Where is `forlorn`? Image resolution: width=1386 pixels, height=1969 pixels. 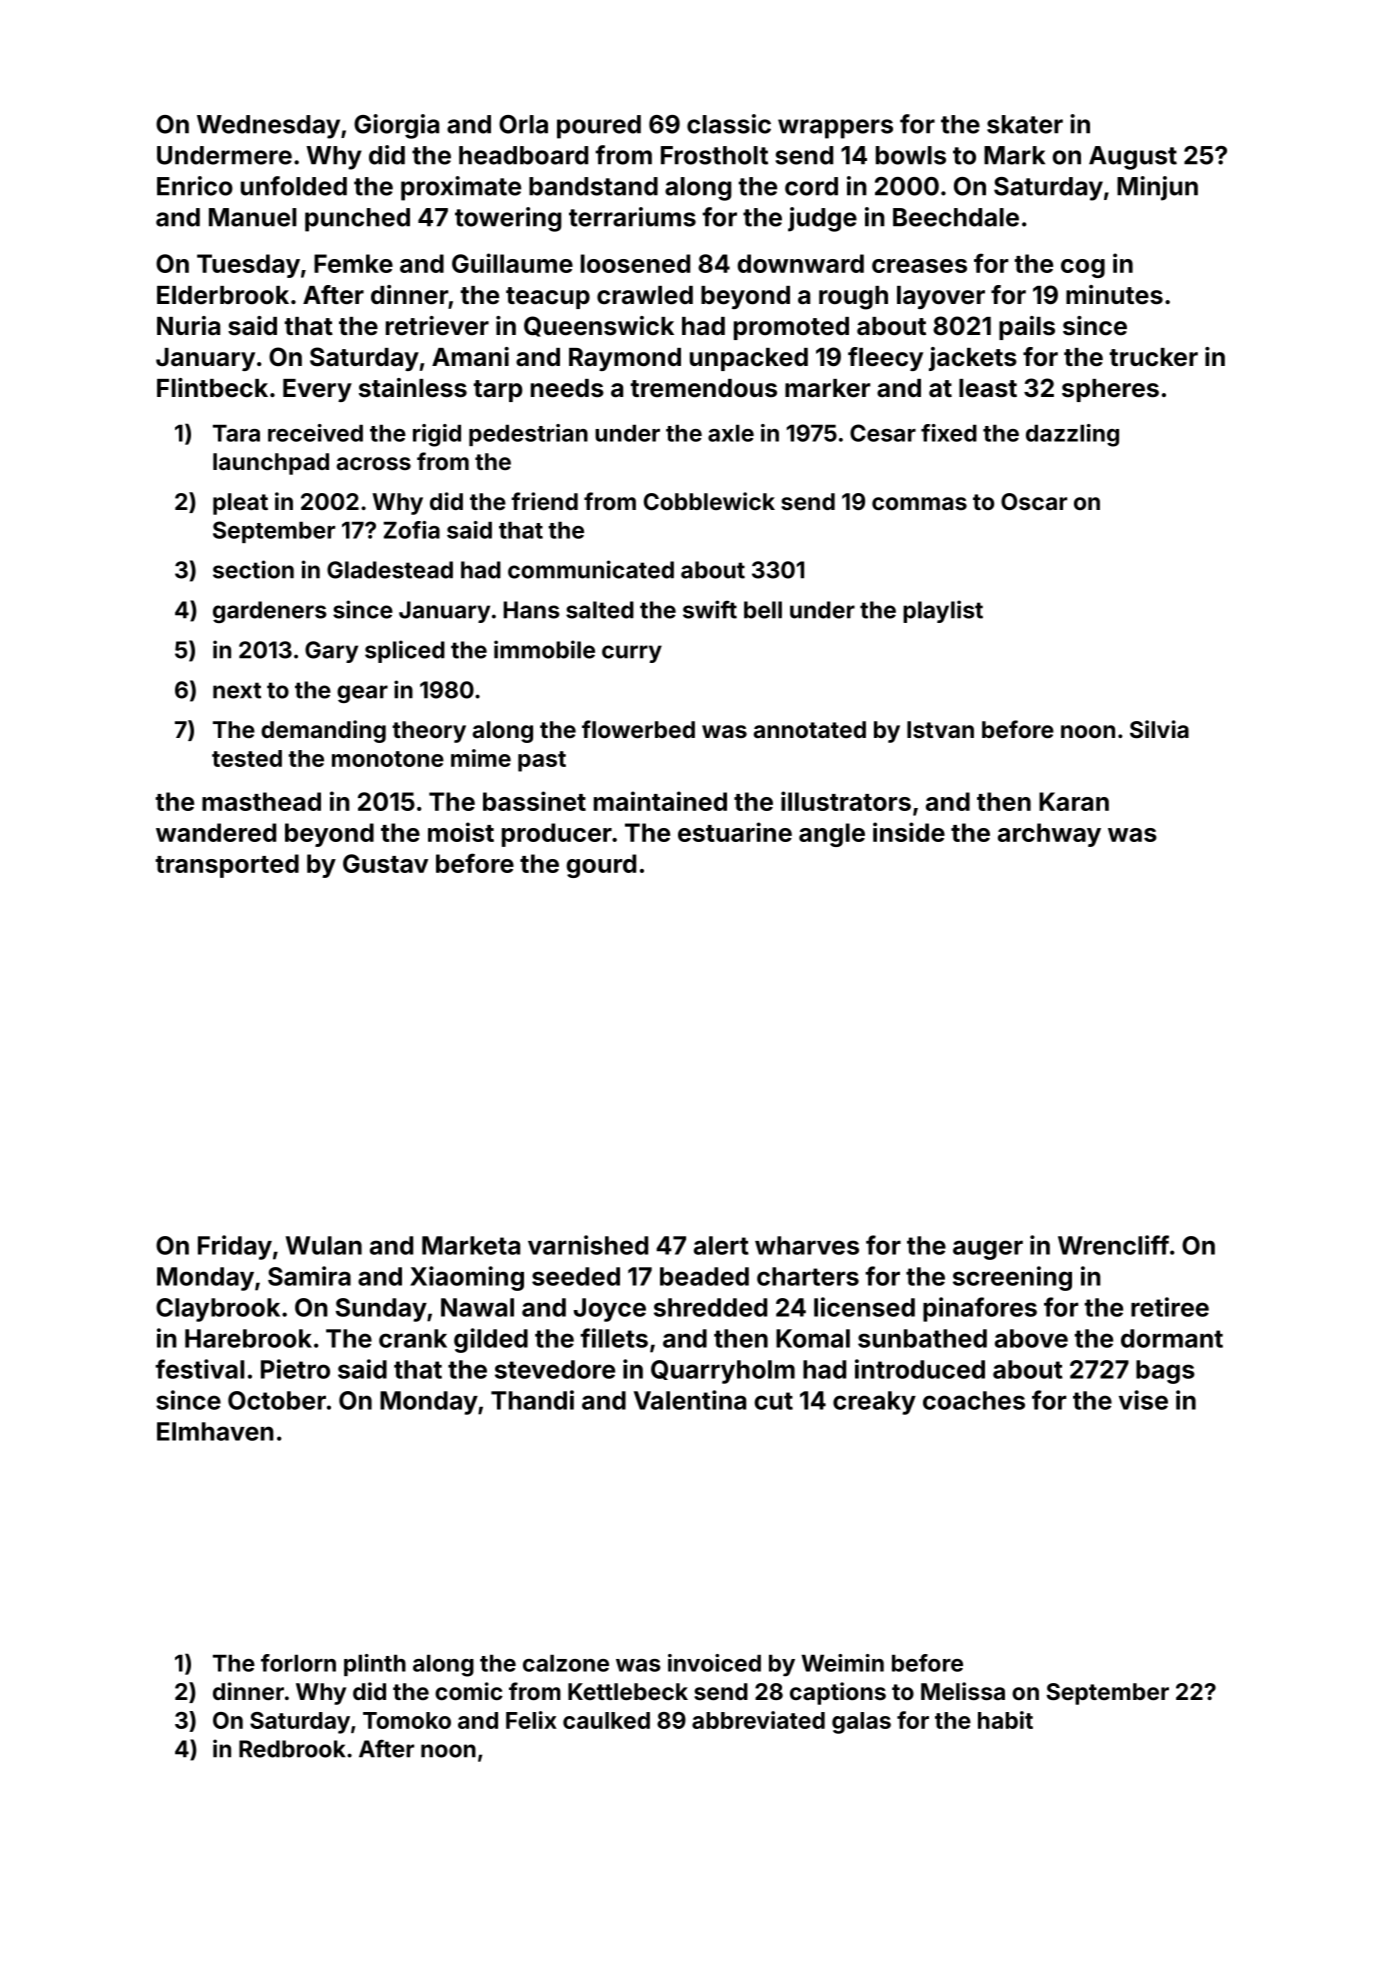 forlorn is located at coordinates (298, 1663).
